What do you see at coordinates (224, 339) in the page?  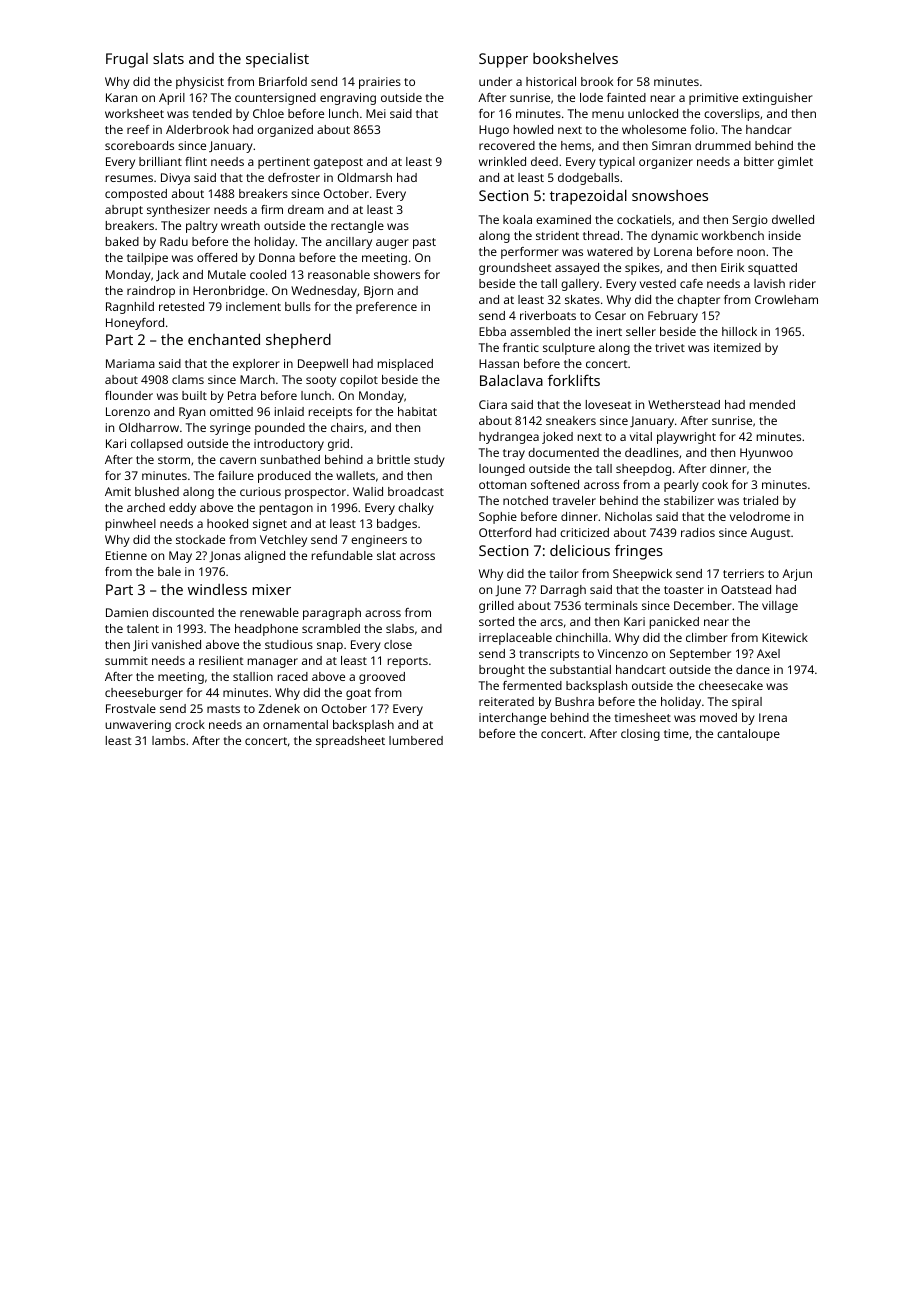 I see `enchanted` at bounding box center [224, 339].
